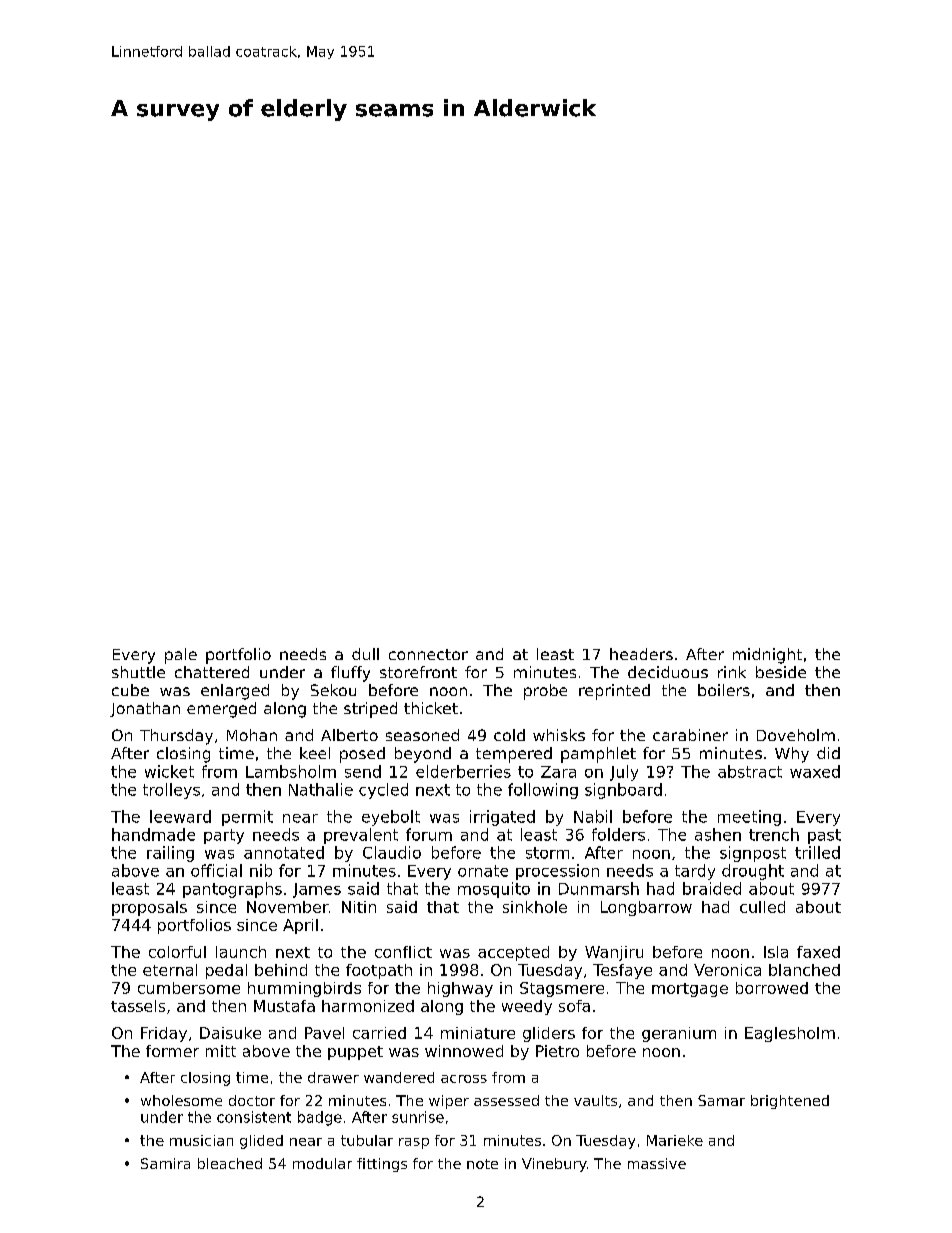  What do you see at coordinates (235, 692) in the screenshot?
I see `enlarged` at bounding box center [235, 692].
